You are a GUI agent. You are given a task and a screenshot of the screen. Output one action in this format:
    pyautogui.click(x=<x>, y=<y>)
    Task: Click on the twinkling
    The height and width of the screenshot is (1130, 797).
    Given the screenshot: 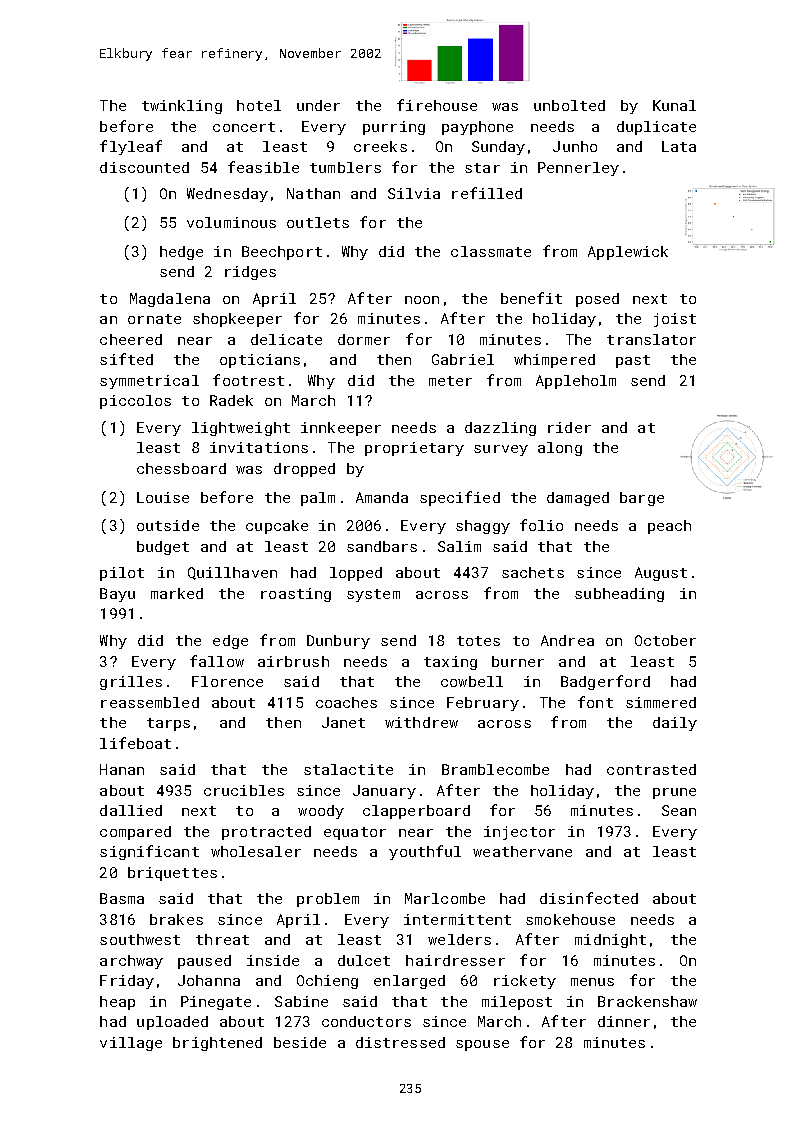 What is the action you would take?
    pyautogui.click(x=182, y=107)
